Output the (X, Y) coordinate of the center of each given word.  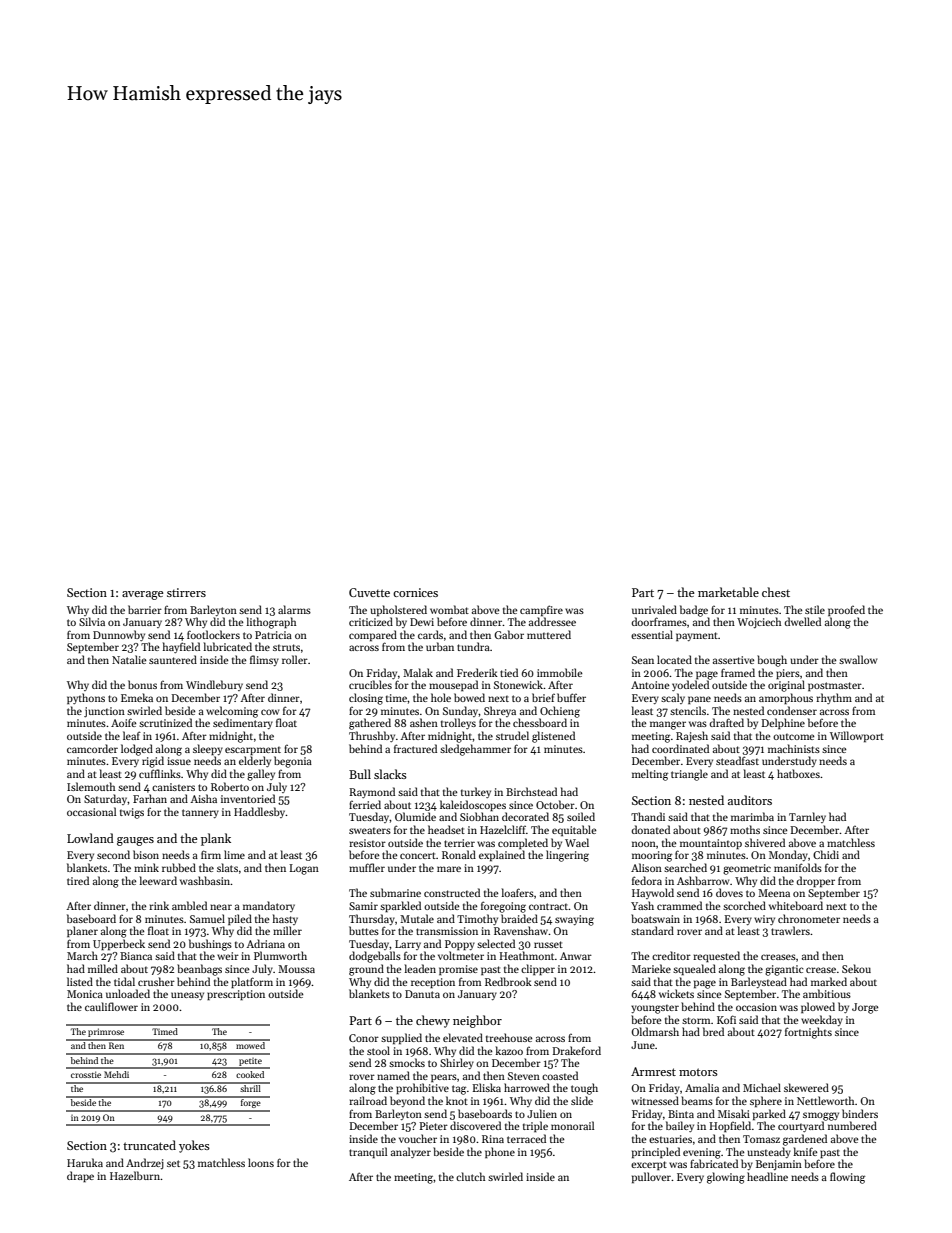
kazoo (509, 1050)
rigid (153, 762)
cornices (415, 592)
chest (776, 592)
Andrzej (145, 1164)
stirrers (186, 592)
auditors (750, 800)
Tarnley (807, 817)
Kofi (726, 1019)
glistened (553, 737)
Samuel (207, 918)
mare (449, 869)
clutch (470, 1176)
